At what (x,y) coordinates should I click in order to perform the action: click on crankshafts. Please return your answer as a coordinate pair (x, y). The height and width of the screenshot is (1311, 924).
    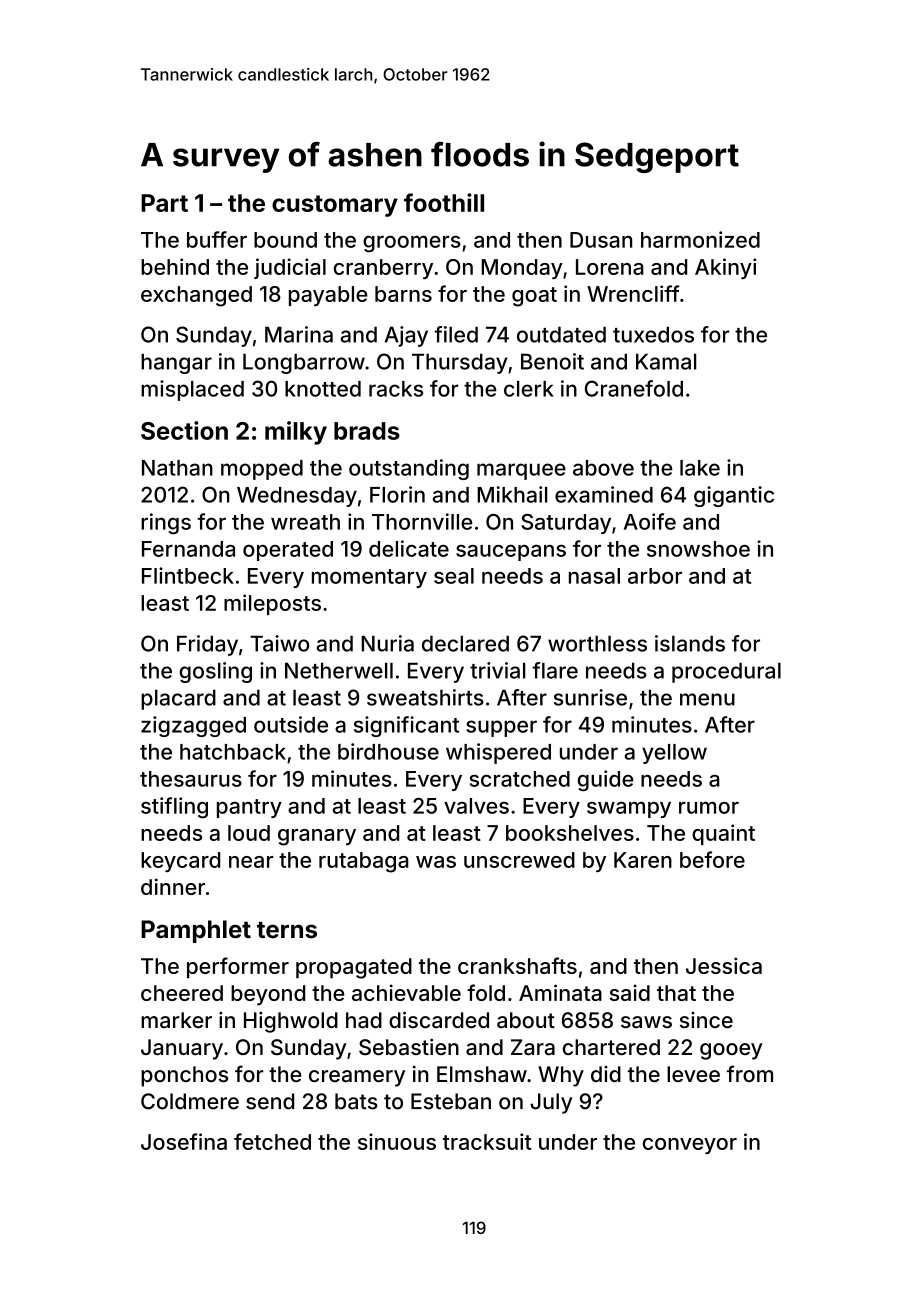
    Looking at the image, I should click on (517, 965).
